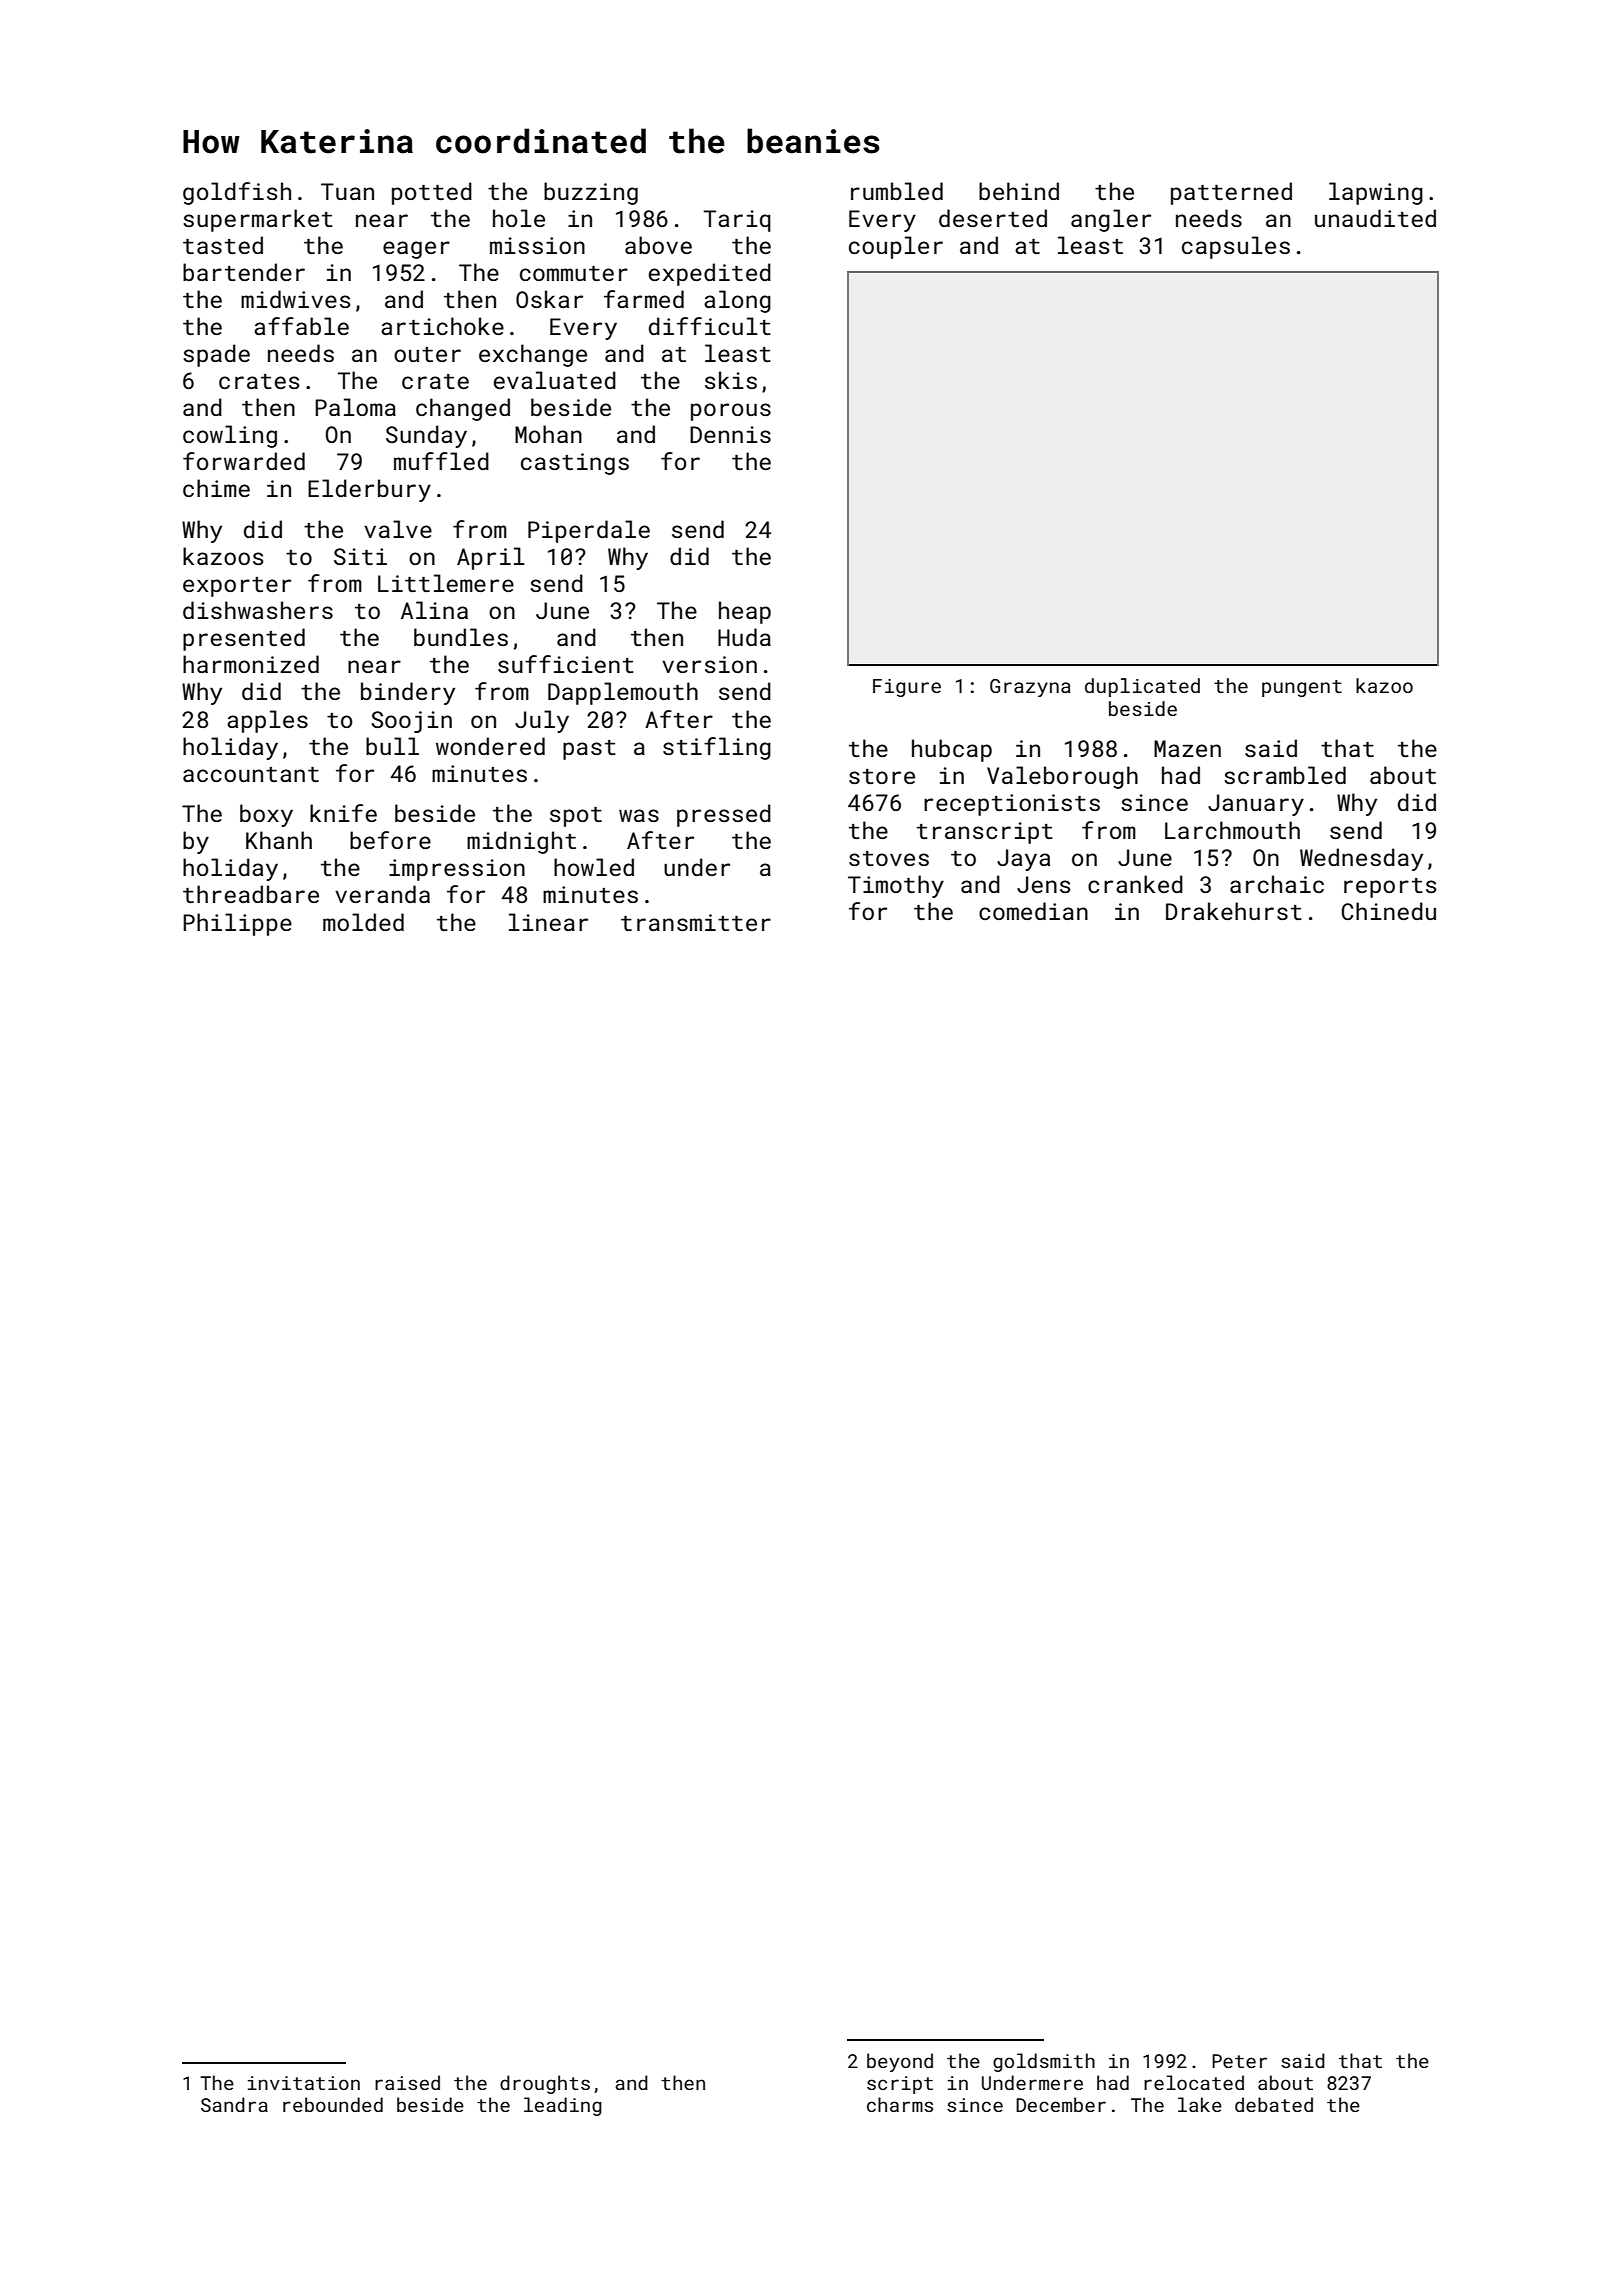  Describe the element at coordinates (1231, 193) in the document. I see `patterned` at that location.
